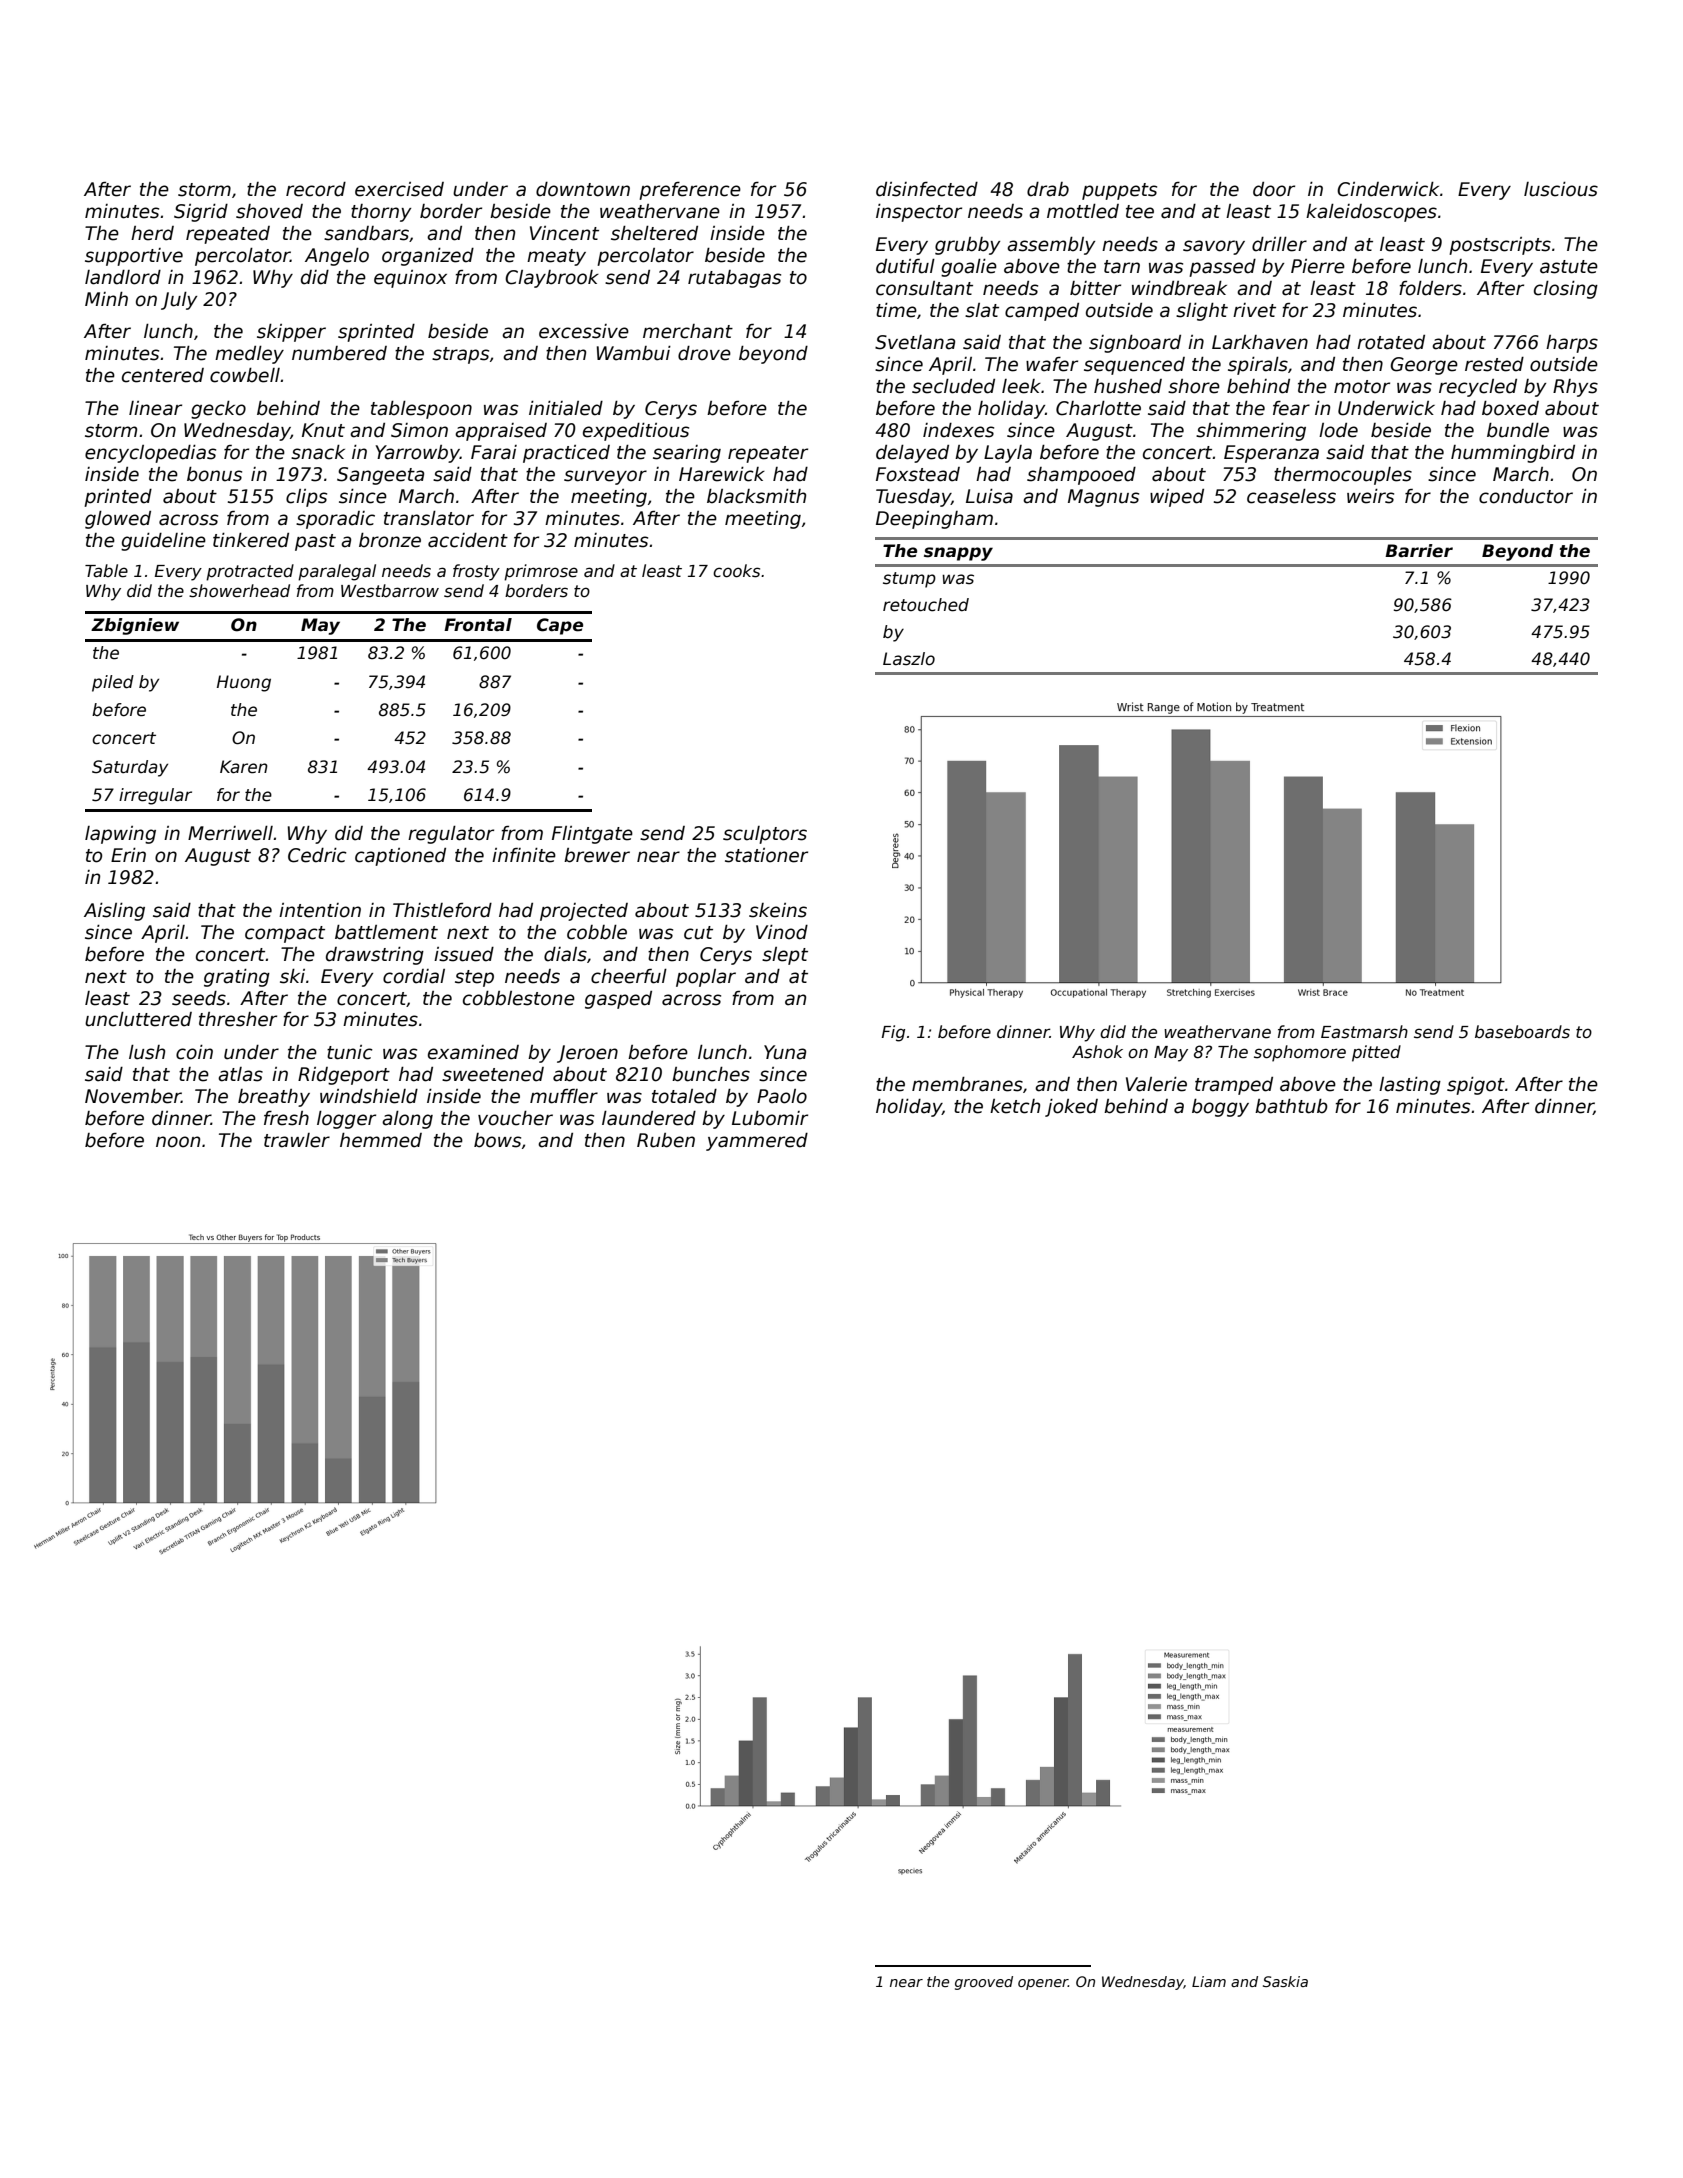  I want to click on noon, so click(178, 1142).
